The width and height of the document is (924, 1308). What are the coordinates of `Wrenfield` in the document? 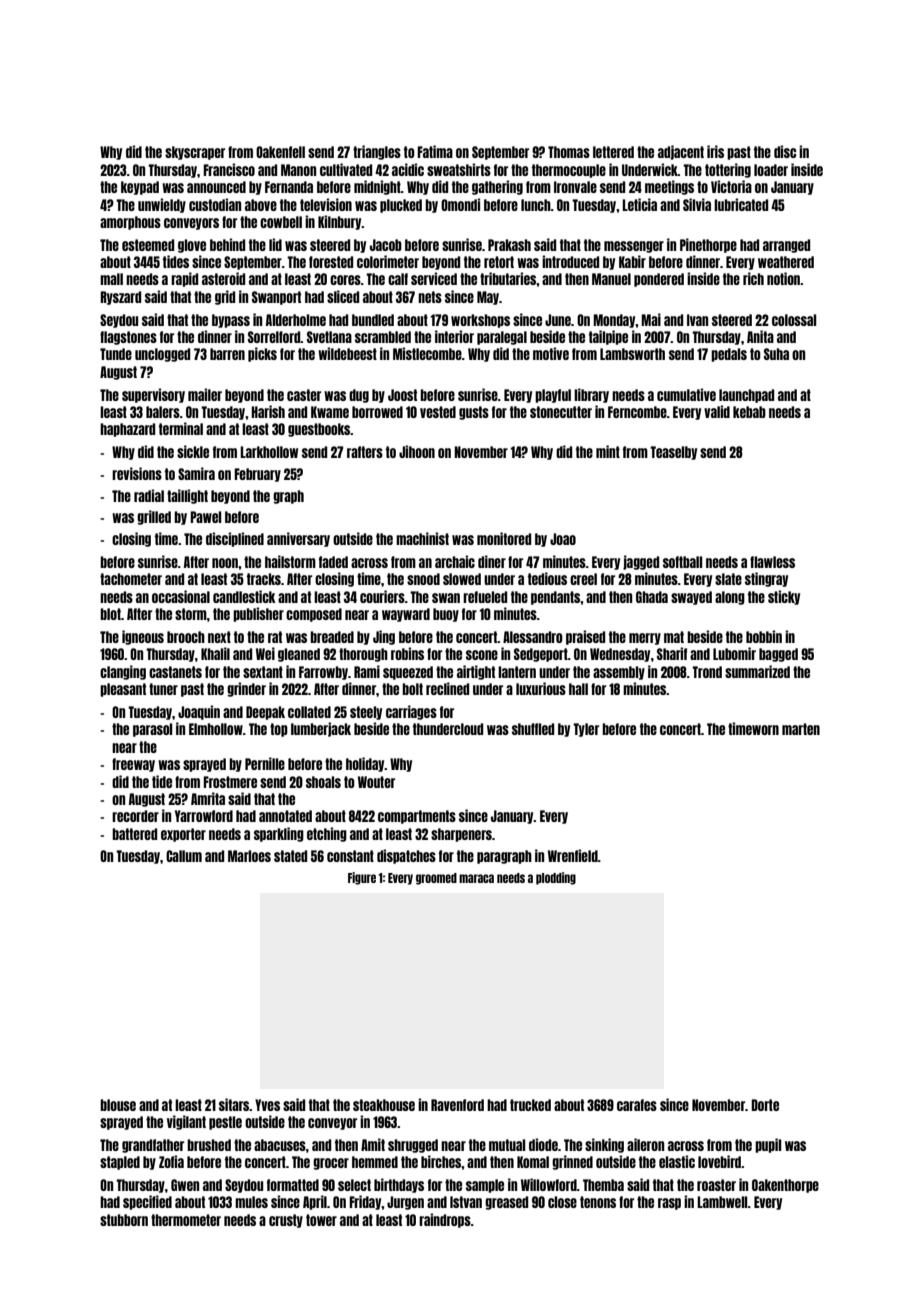 It's located at (573, 855).
